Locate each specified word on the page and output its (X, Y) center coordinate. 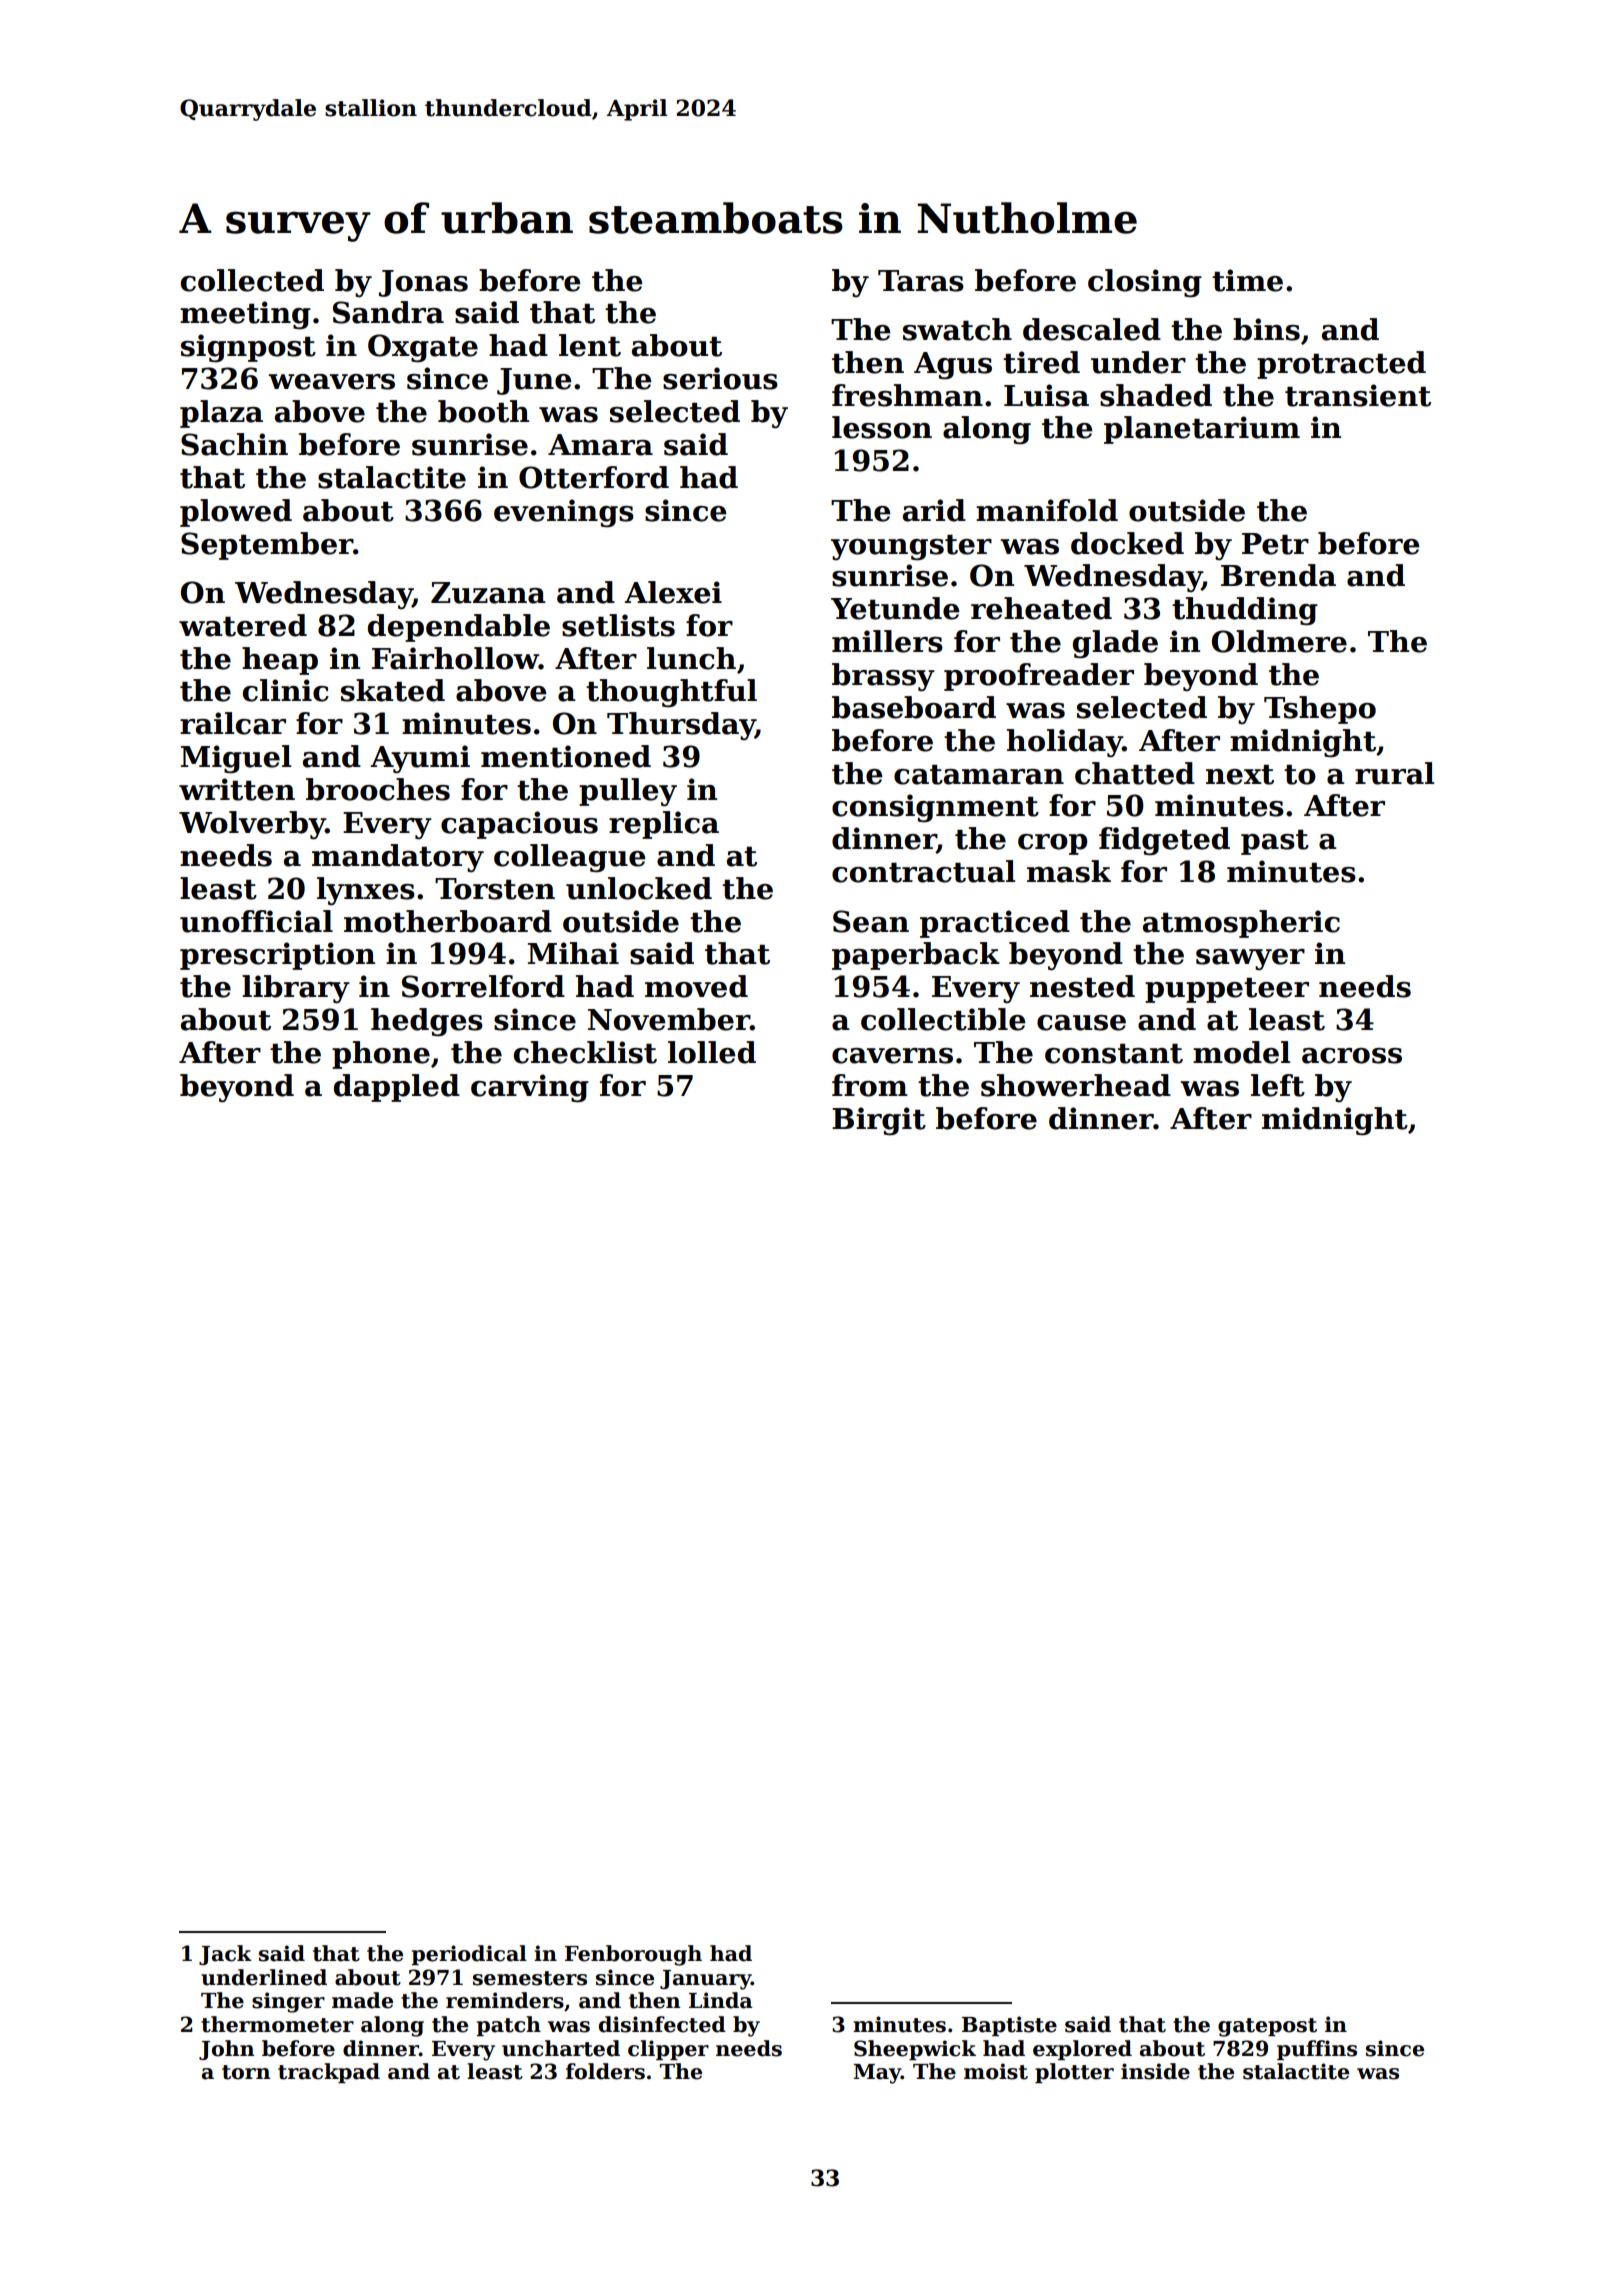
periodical (469, 1955)
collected (252, 280)
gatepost (1267, 2027)
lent (590, 345)
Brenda (1278, 575)
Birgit (879, 1121)
